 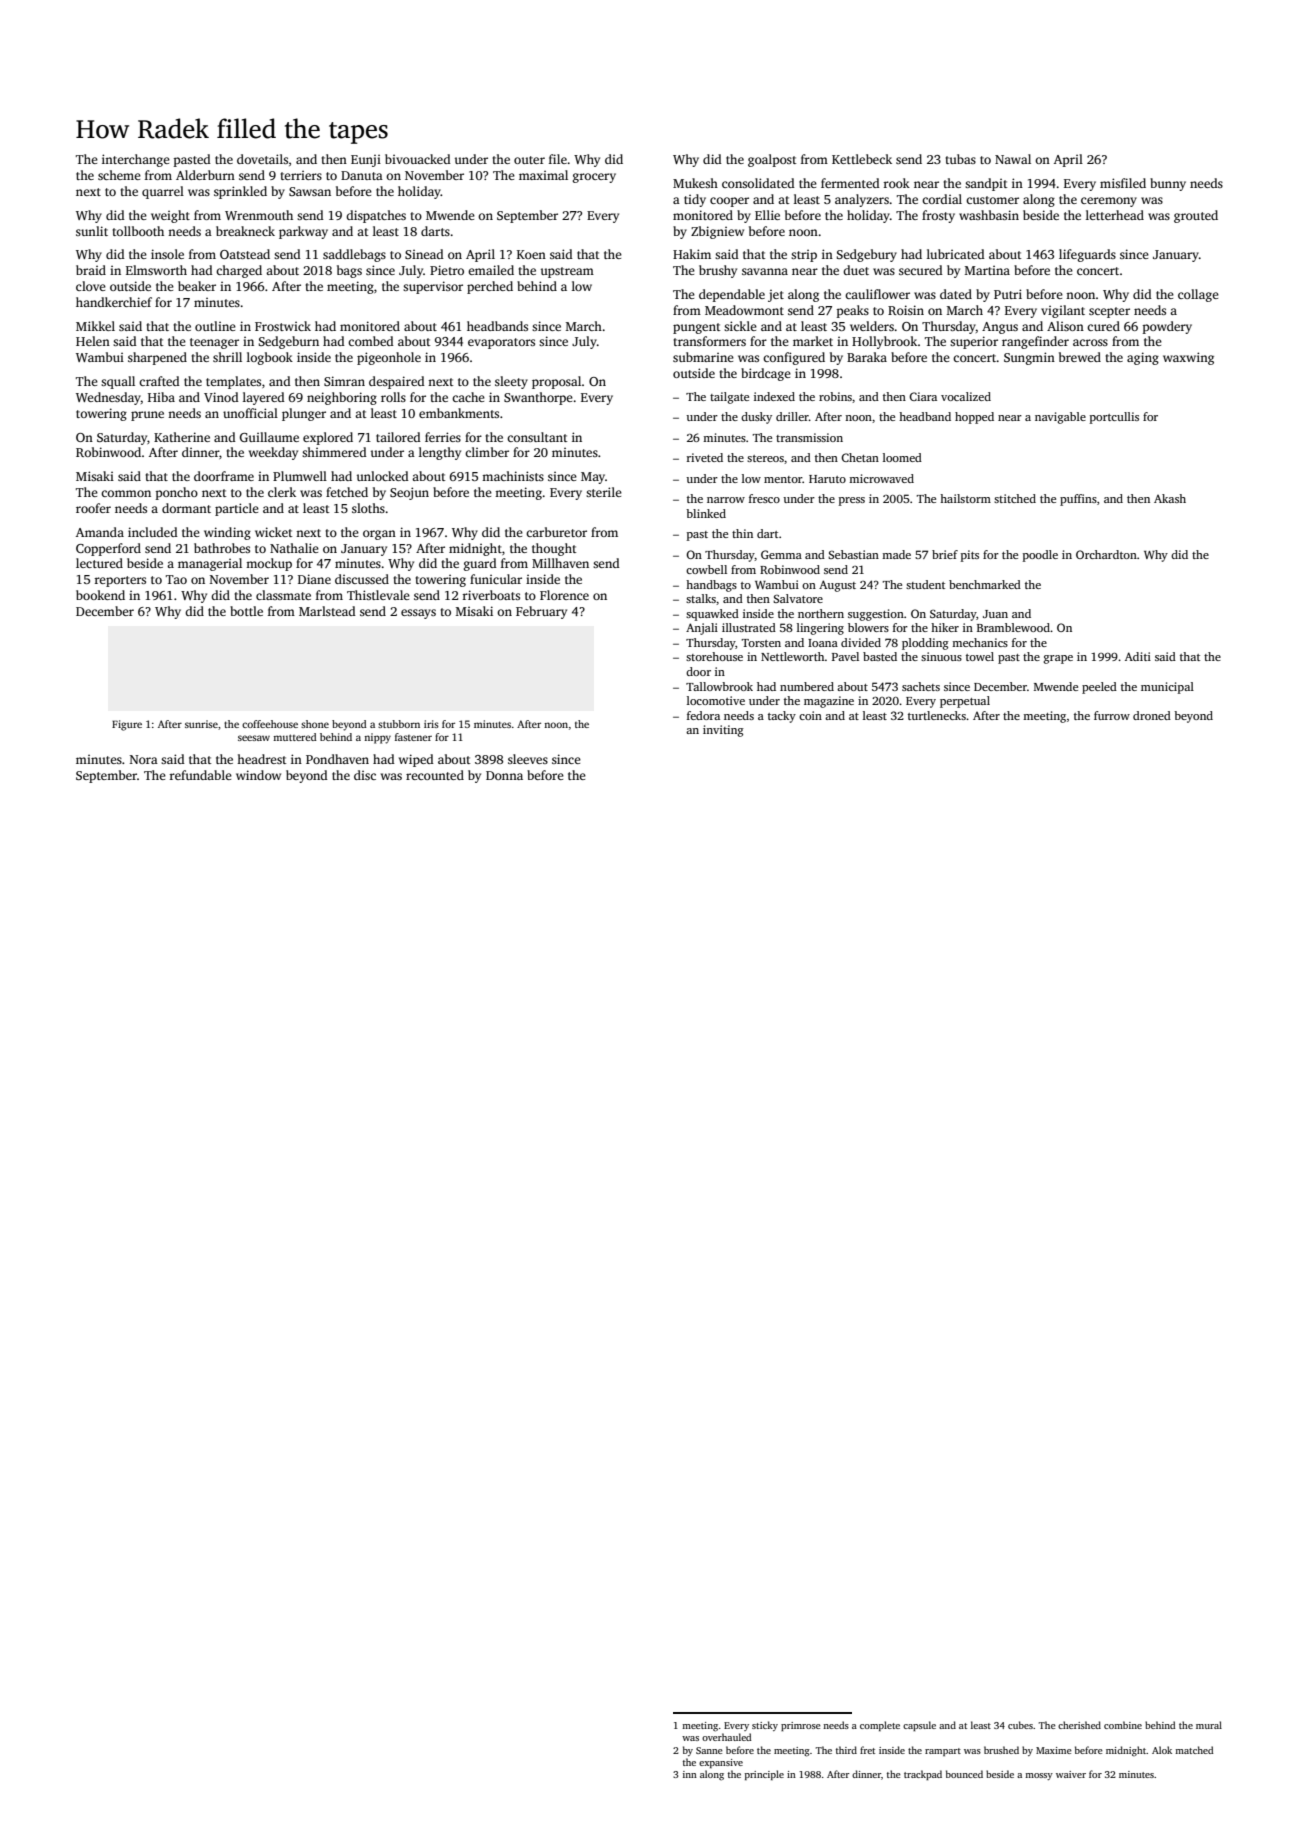 I want to click on coin, so click(x=810, y=715).
